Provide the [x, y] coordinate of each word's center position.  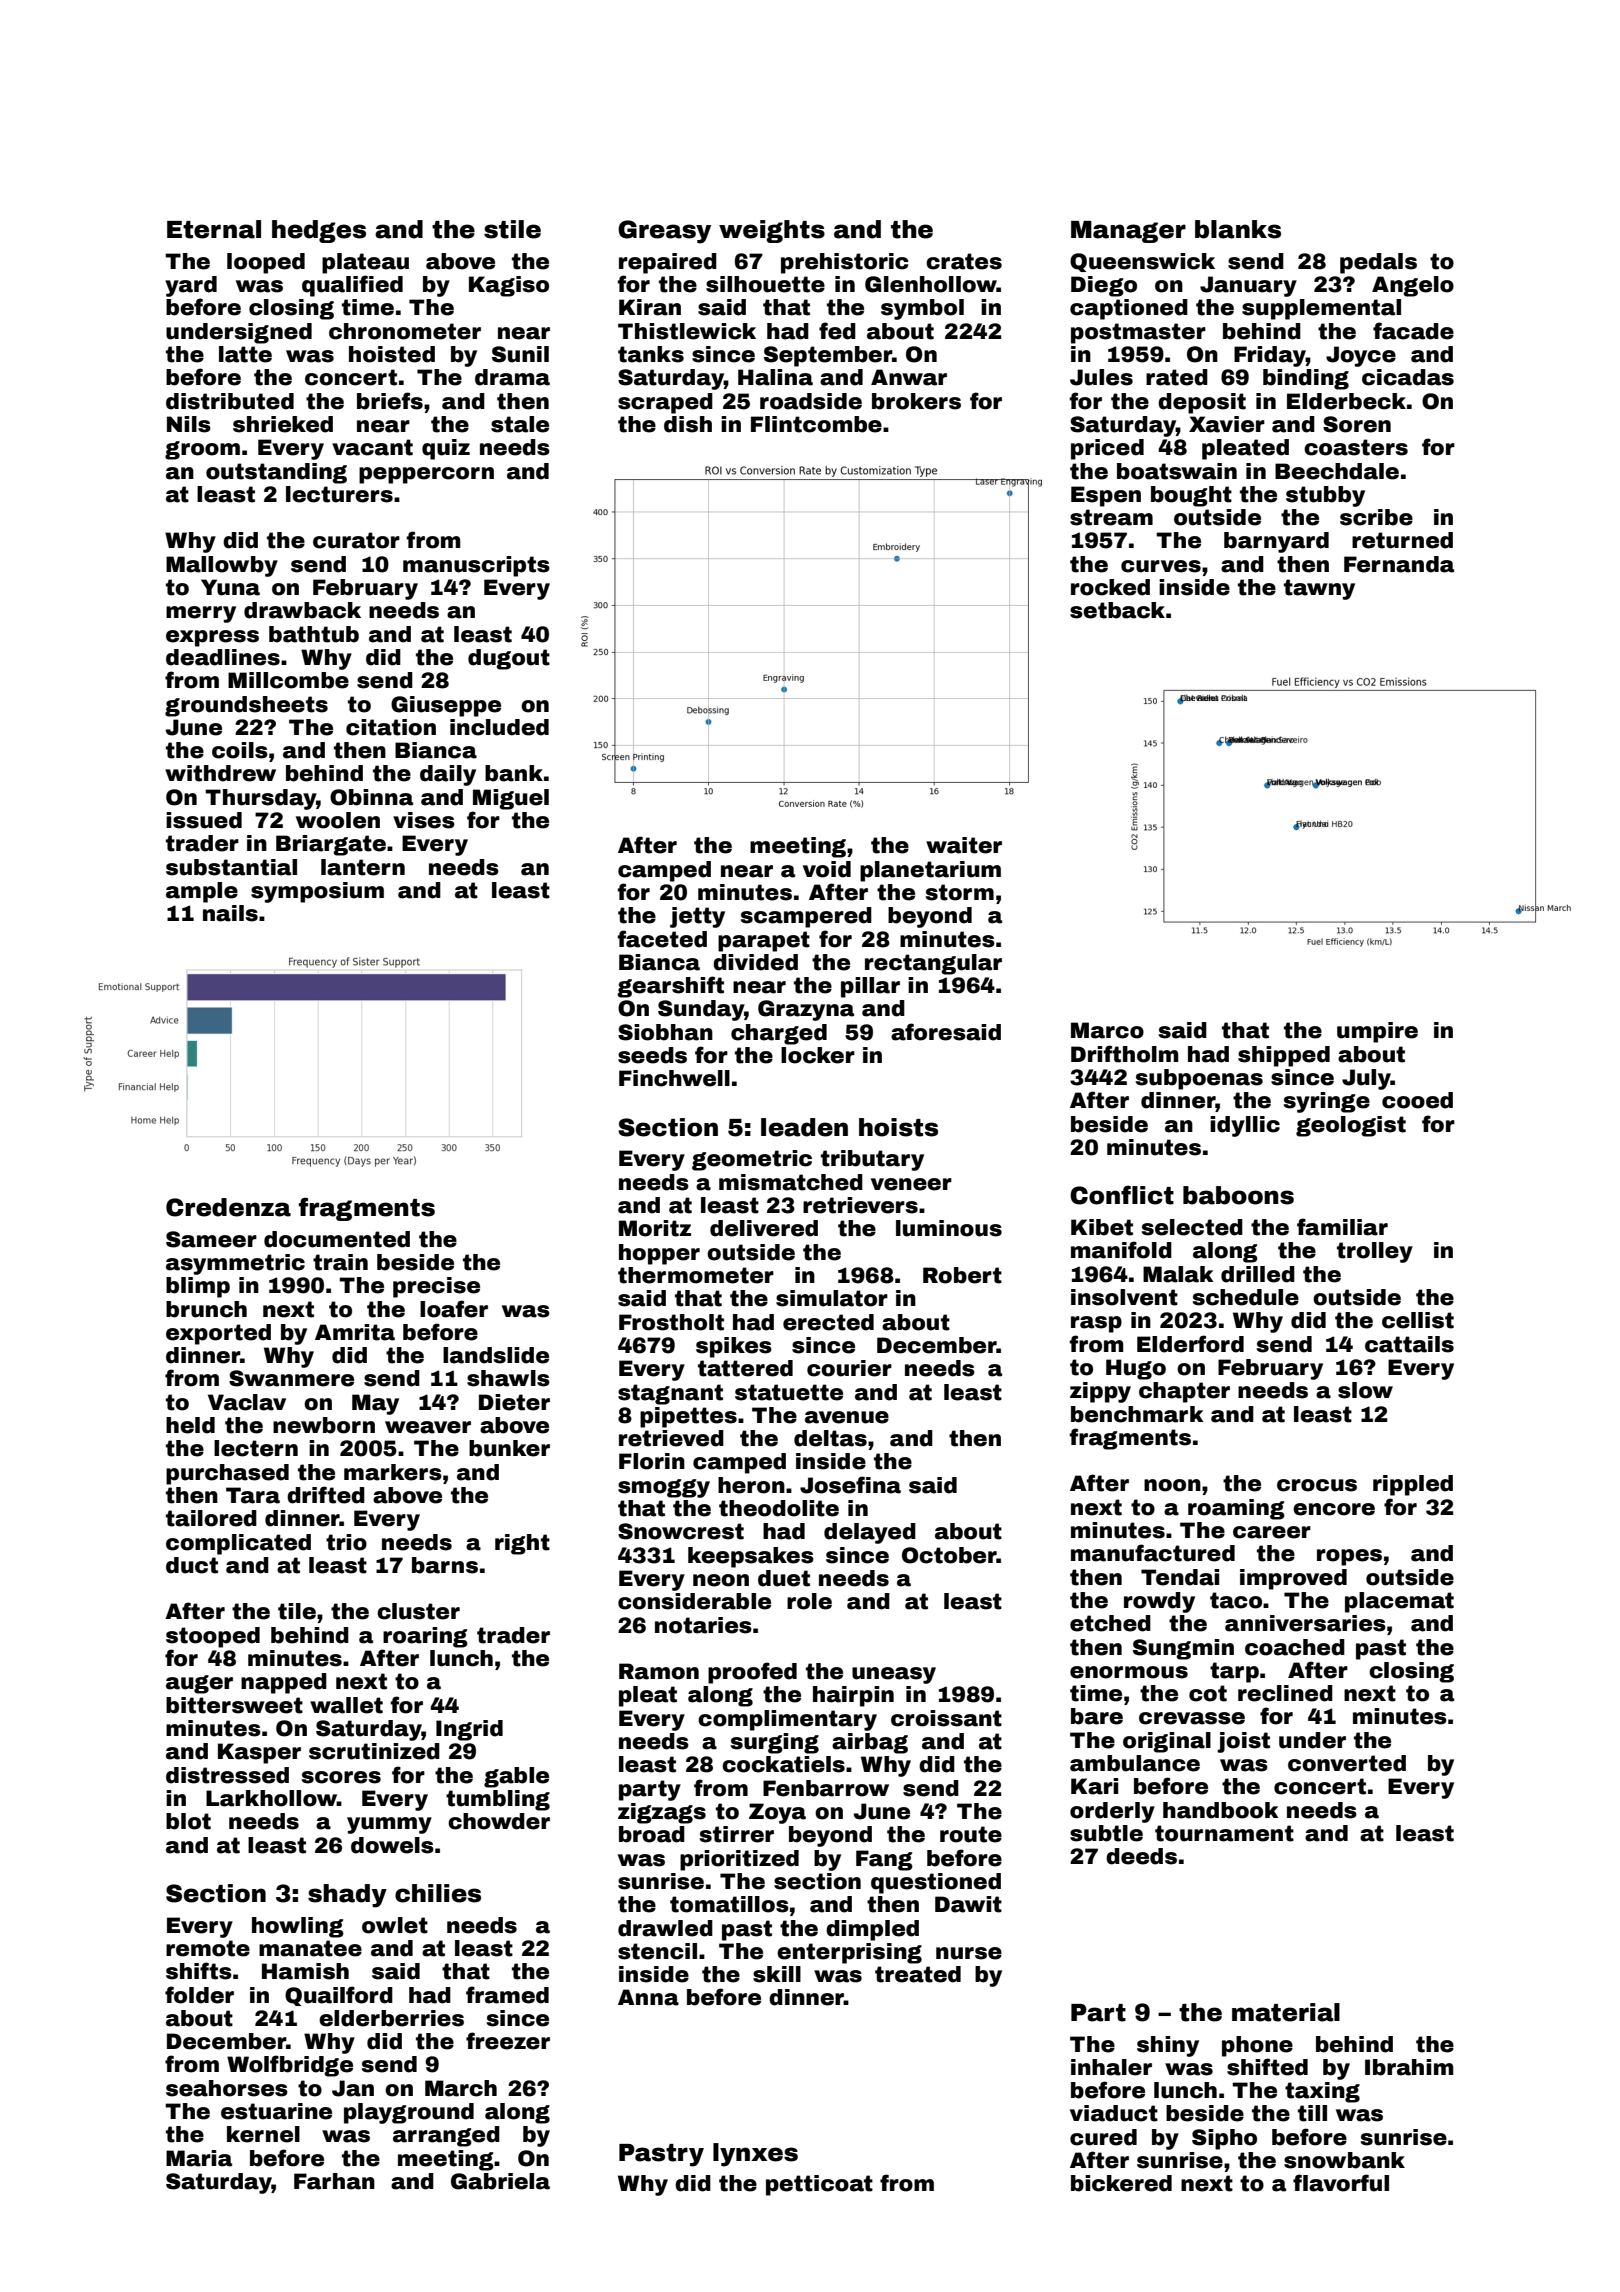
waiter [964, 845]
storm [960, 892]
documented [337, 1239]
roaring [425, 1637]
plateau [365, 263]
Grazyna [806, 1010]
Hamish [305, 1971]
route [971, 1834]
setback [1117, 610]
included [499, 727]
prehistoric [845, 263]
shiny [1168, 2046]
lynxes [755, 2155]
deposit [1202, 403]
